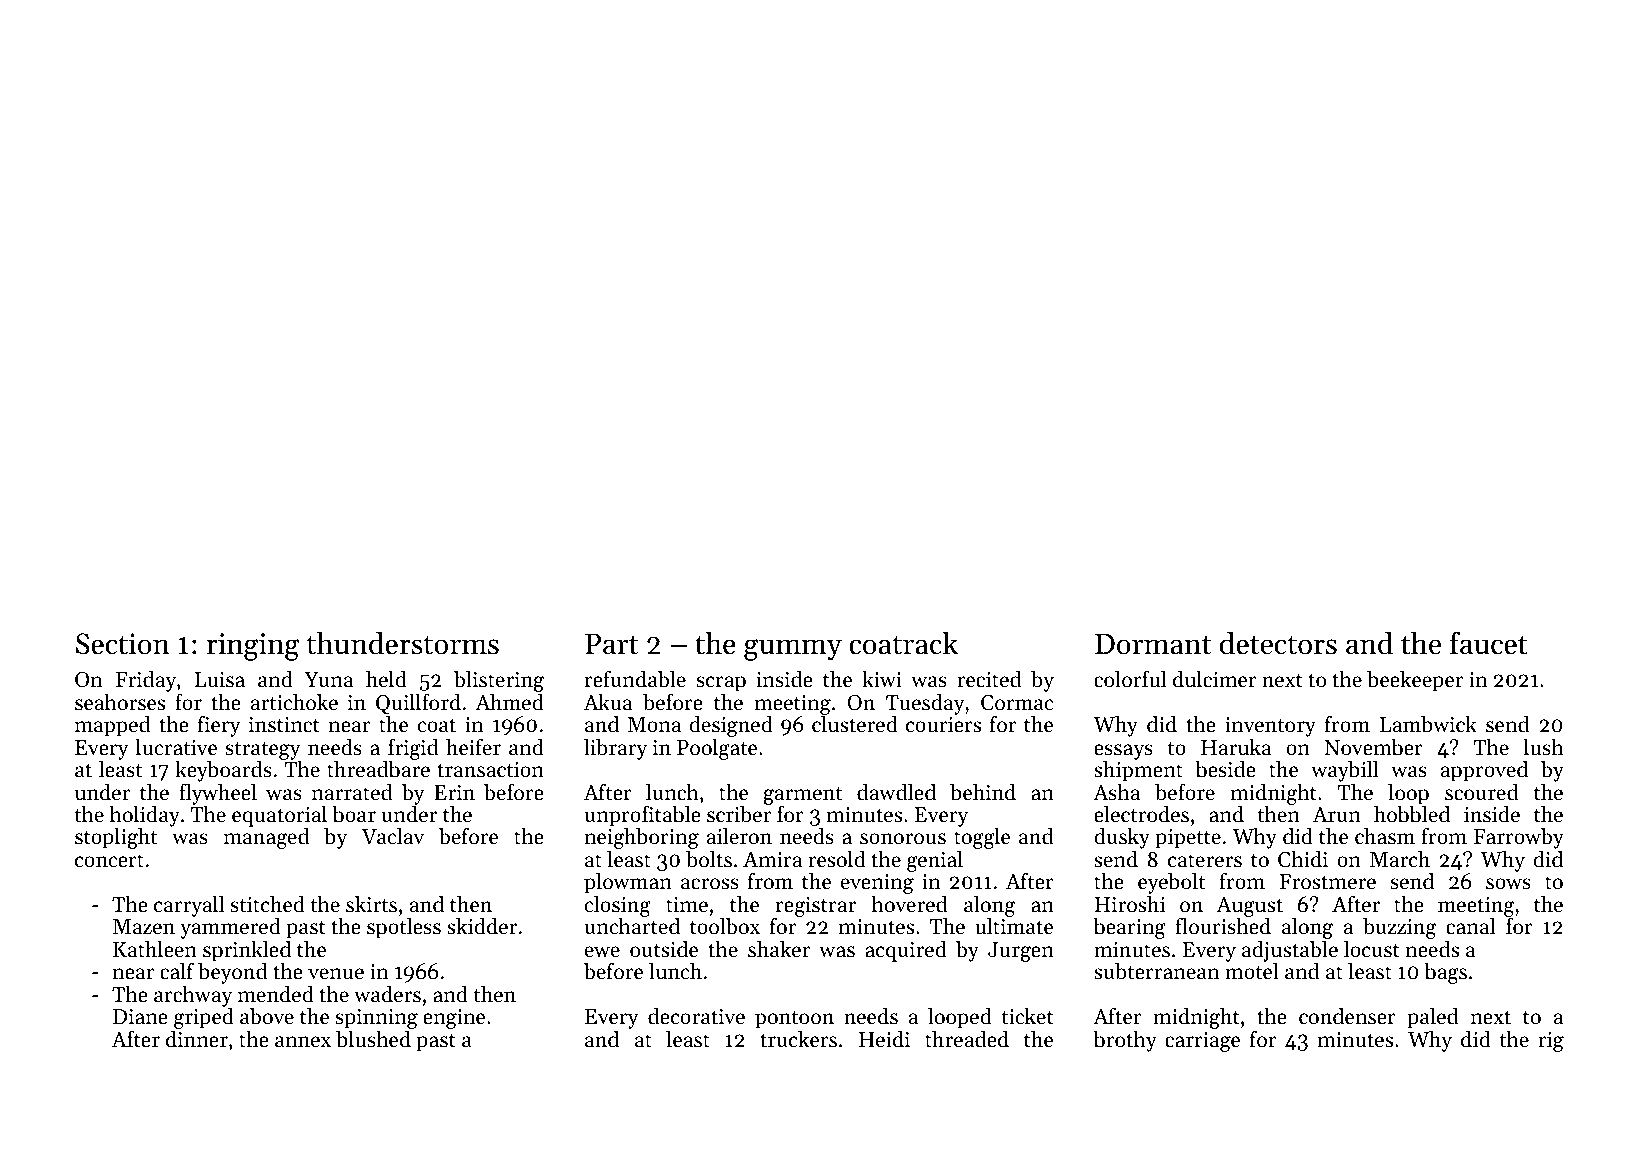 Image resolution: width=1638 pixels, height=1158 pixels. What do you see at coordinates (1470, 925) in the screenshot?
I see `canal` at bounding box center [1470, 925].
